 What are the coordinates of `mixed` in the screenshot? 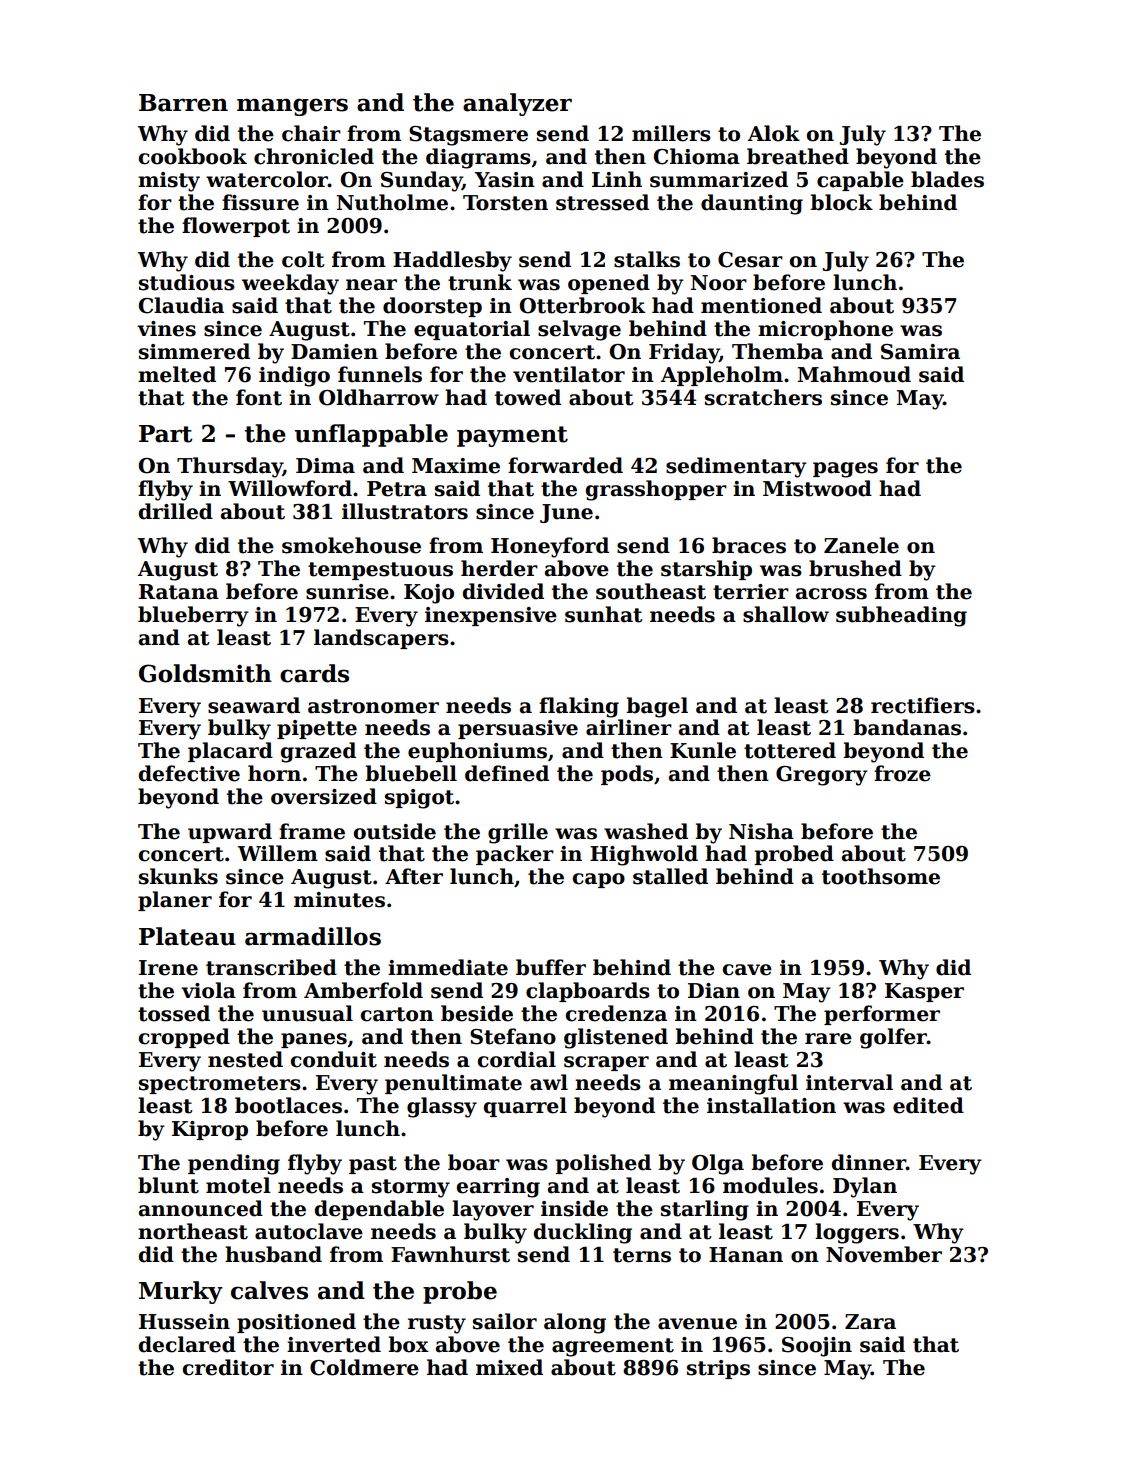 It's located at (509, 1367).
